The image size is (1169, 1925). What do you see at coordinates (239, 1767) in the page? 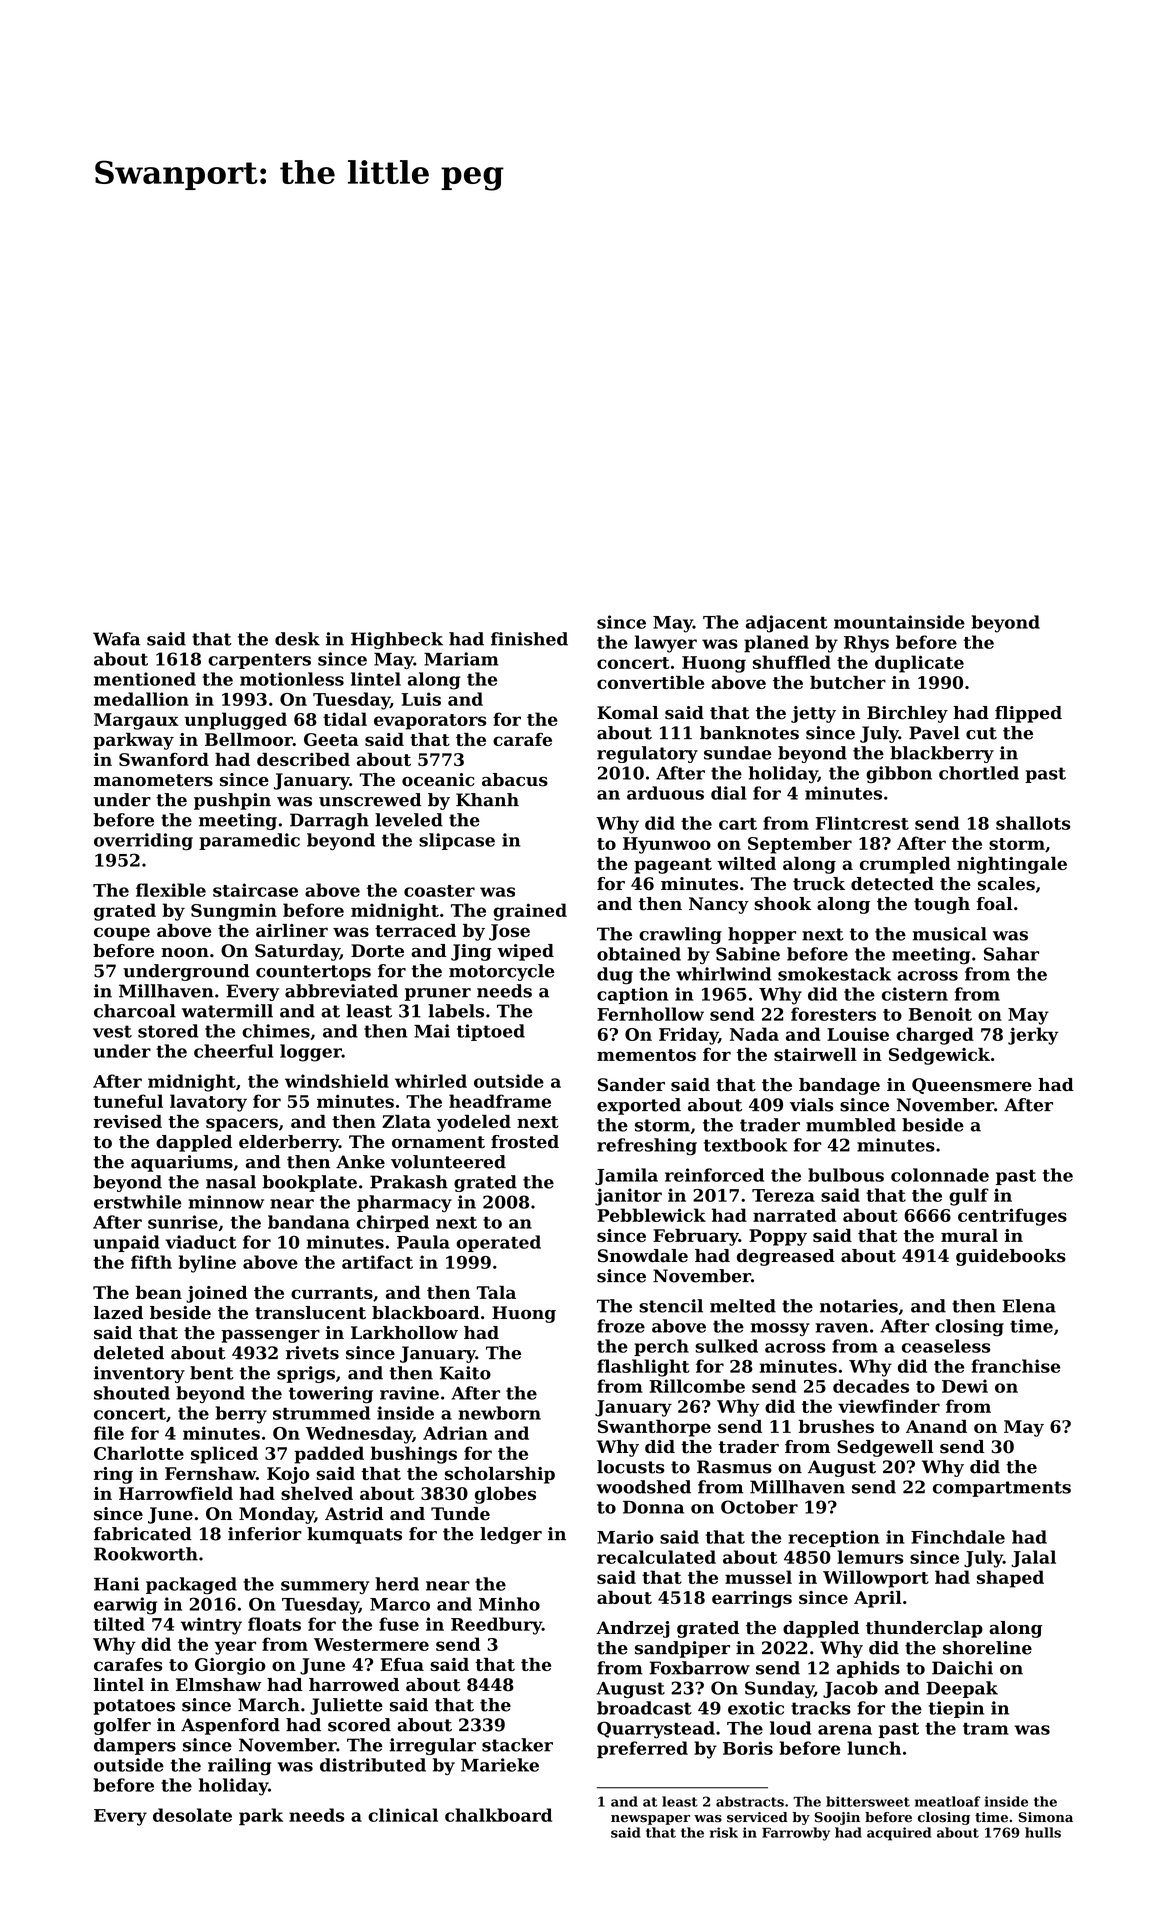
I see `railing` at bounding box center [239, 1767].
